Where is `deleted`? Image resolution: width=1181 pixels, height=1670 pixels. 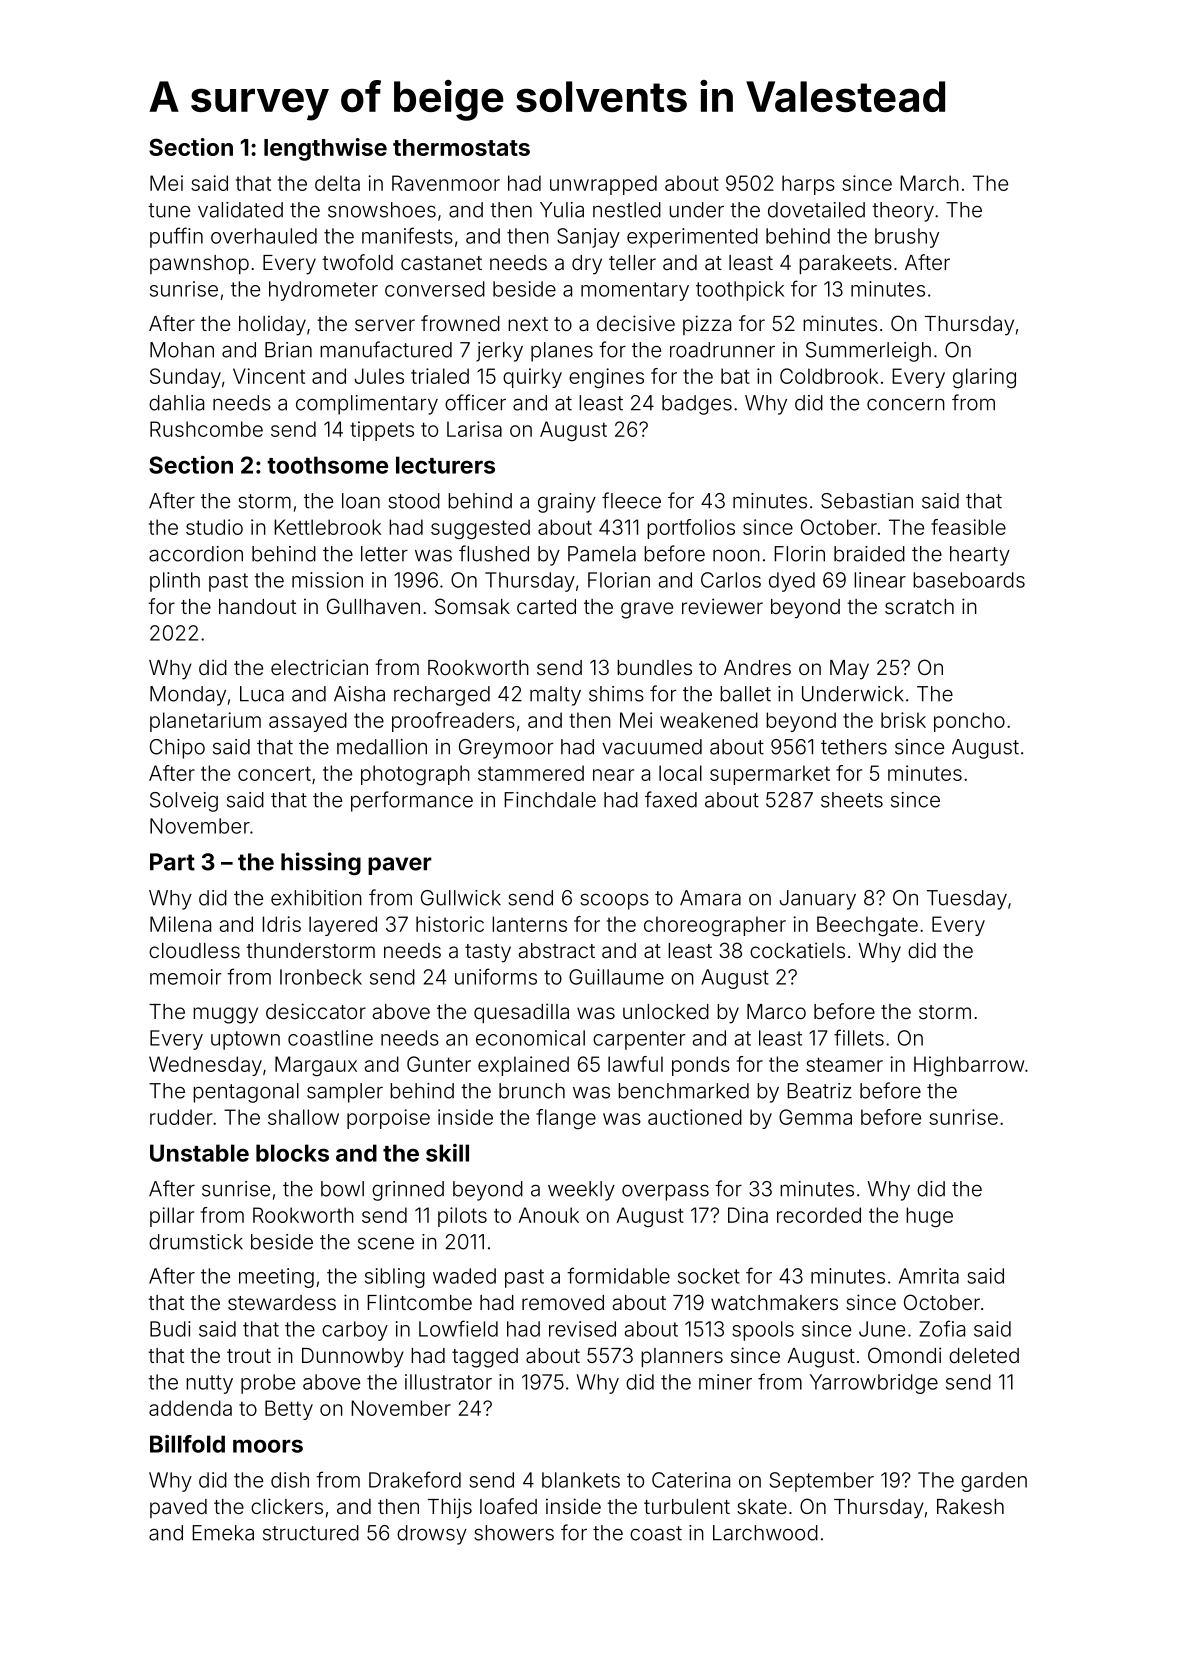 deleted is located at coordinates (984, 1355).
